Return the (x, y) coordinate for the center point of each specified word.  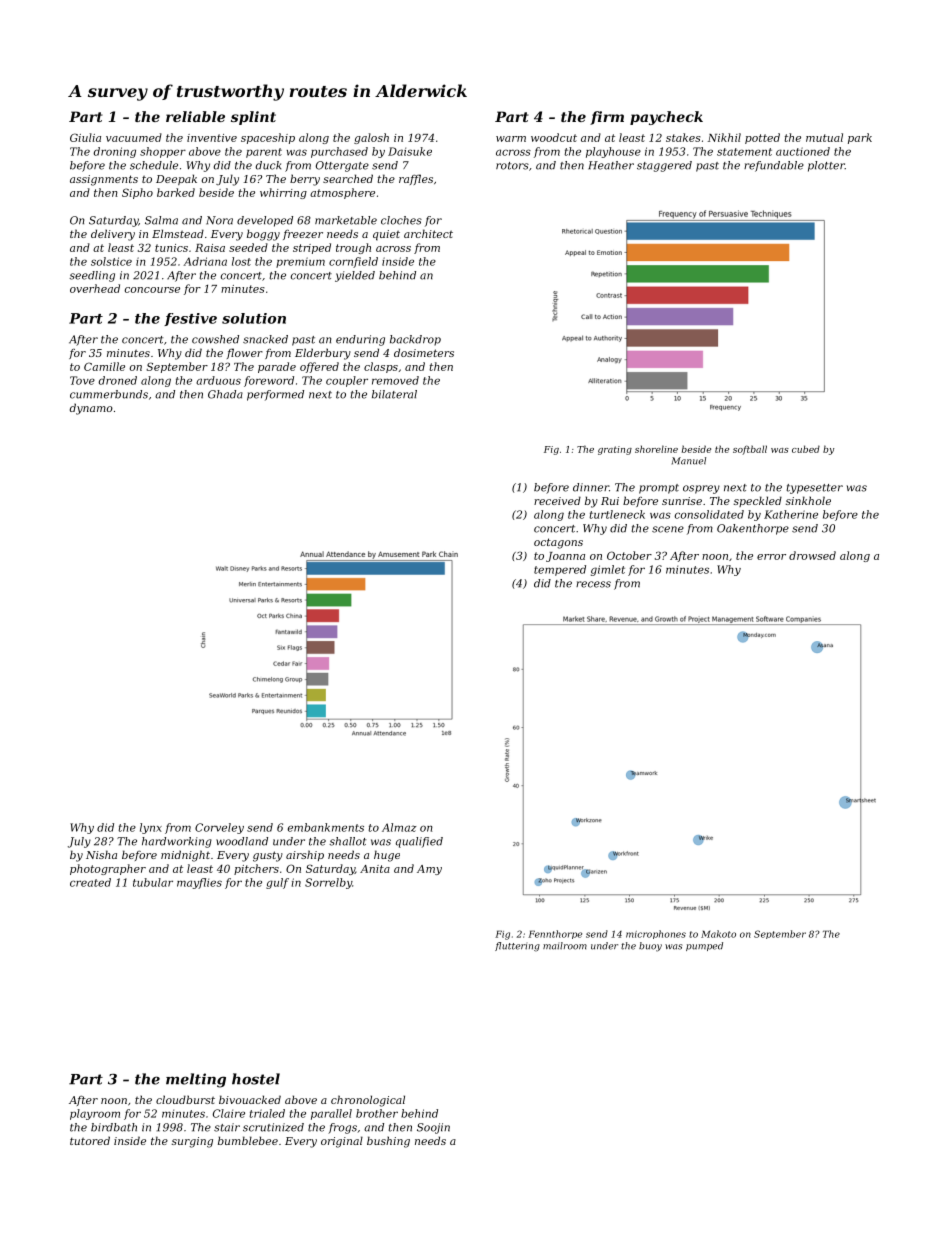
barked (176, 192)
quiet (386, 235)
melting (196, 1080)
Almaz (399, 827)
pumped (704, 946)
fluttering (517, 947)
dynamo (91, 409)
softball (750, 450)
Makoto (718, 934)
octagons (558, 543)
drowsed (812, 555)
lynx (151, 828)
